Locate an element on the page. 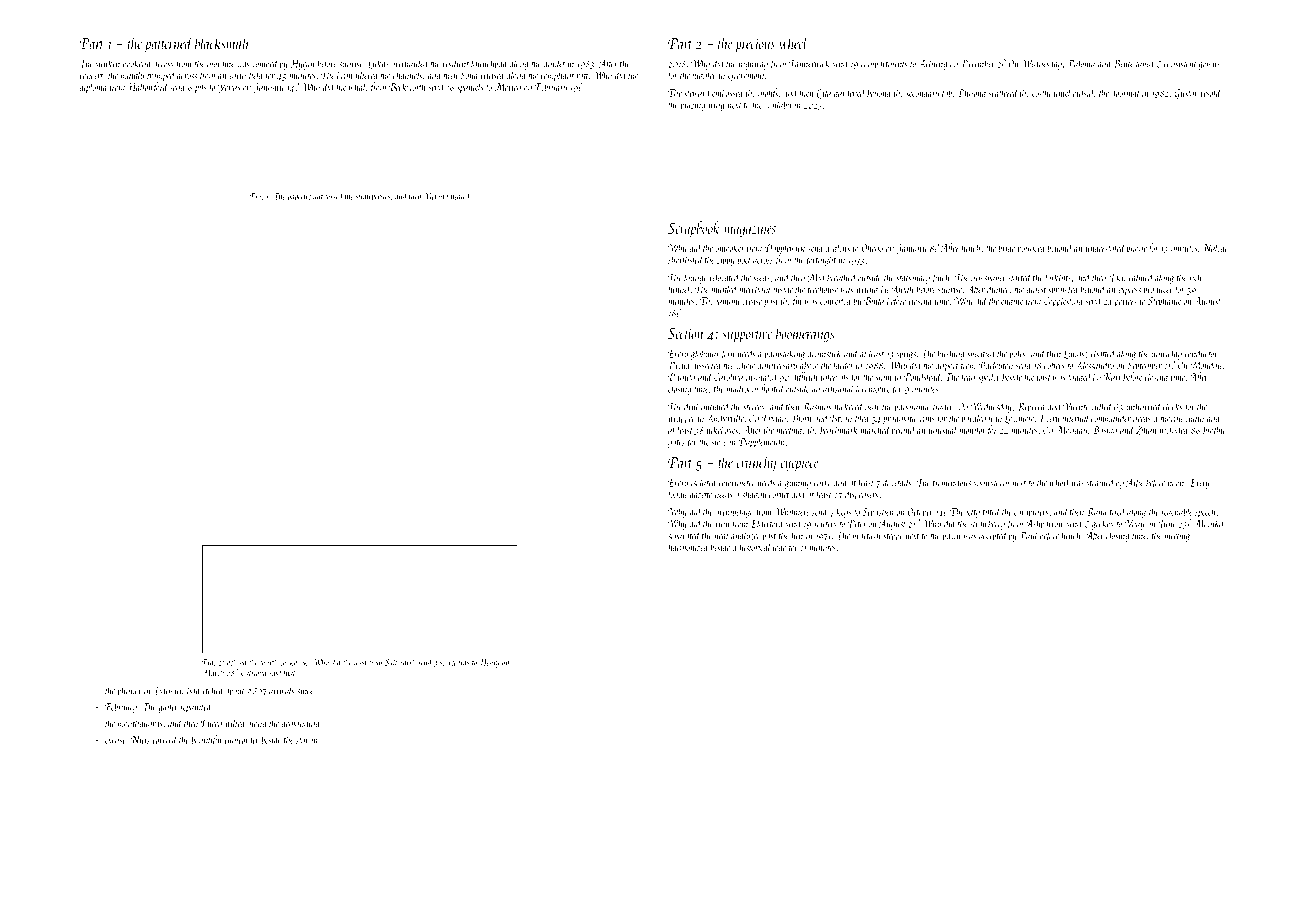 The width and height of the image is (1308, 924). Scrapbook is located at coordinates (694, 229).
